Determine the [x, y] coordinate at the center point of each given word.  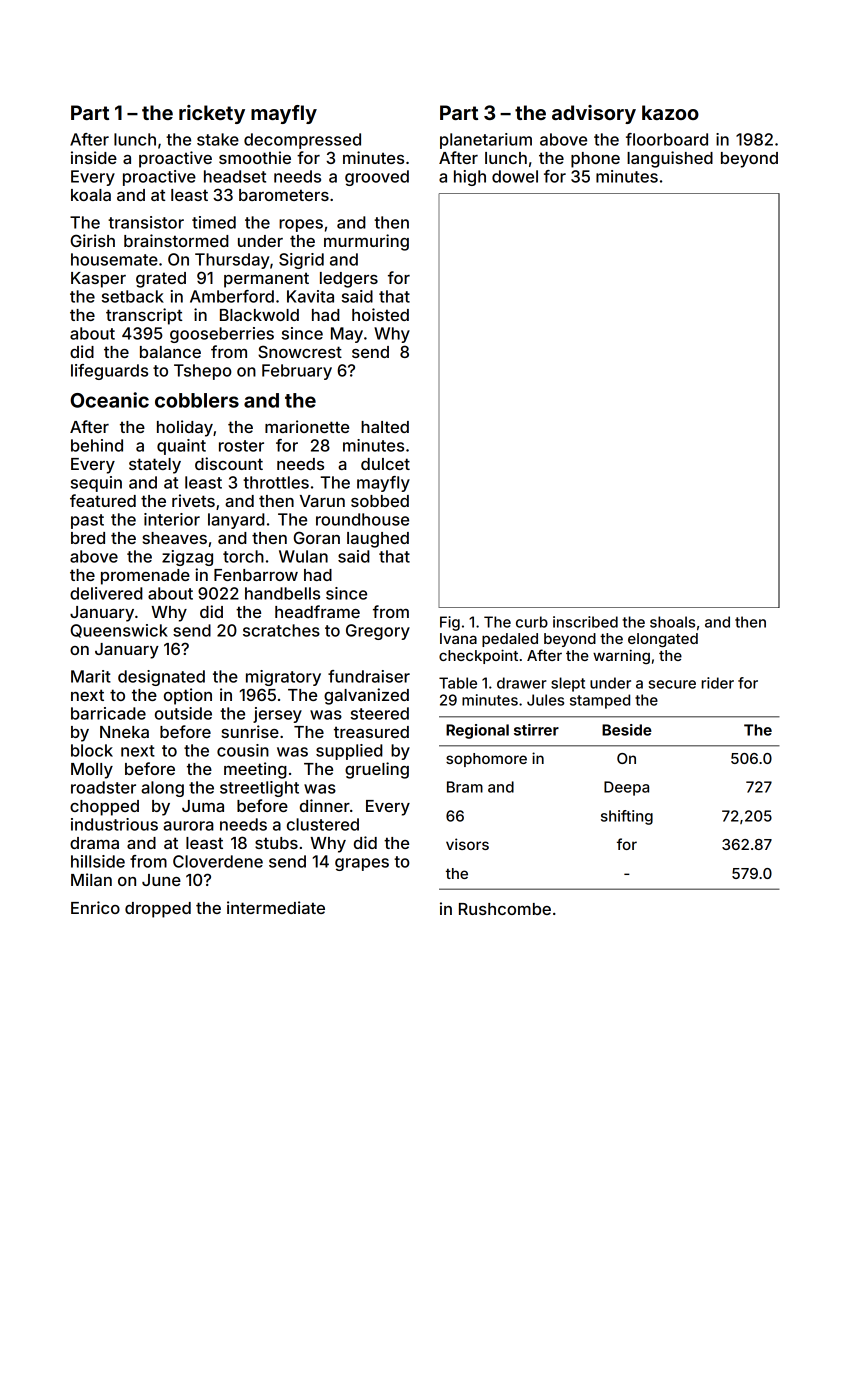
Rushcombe [505, 909]
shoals [672, 622]
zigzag [187, 558]
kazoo [670, 112]
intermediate [276, 907]
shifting [627, 817]
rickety [212, 114]
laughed [378, 540]
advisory [594, 114]
